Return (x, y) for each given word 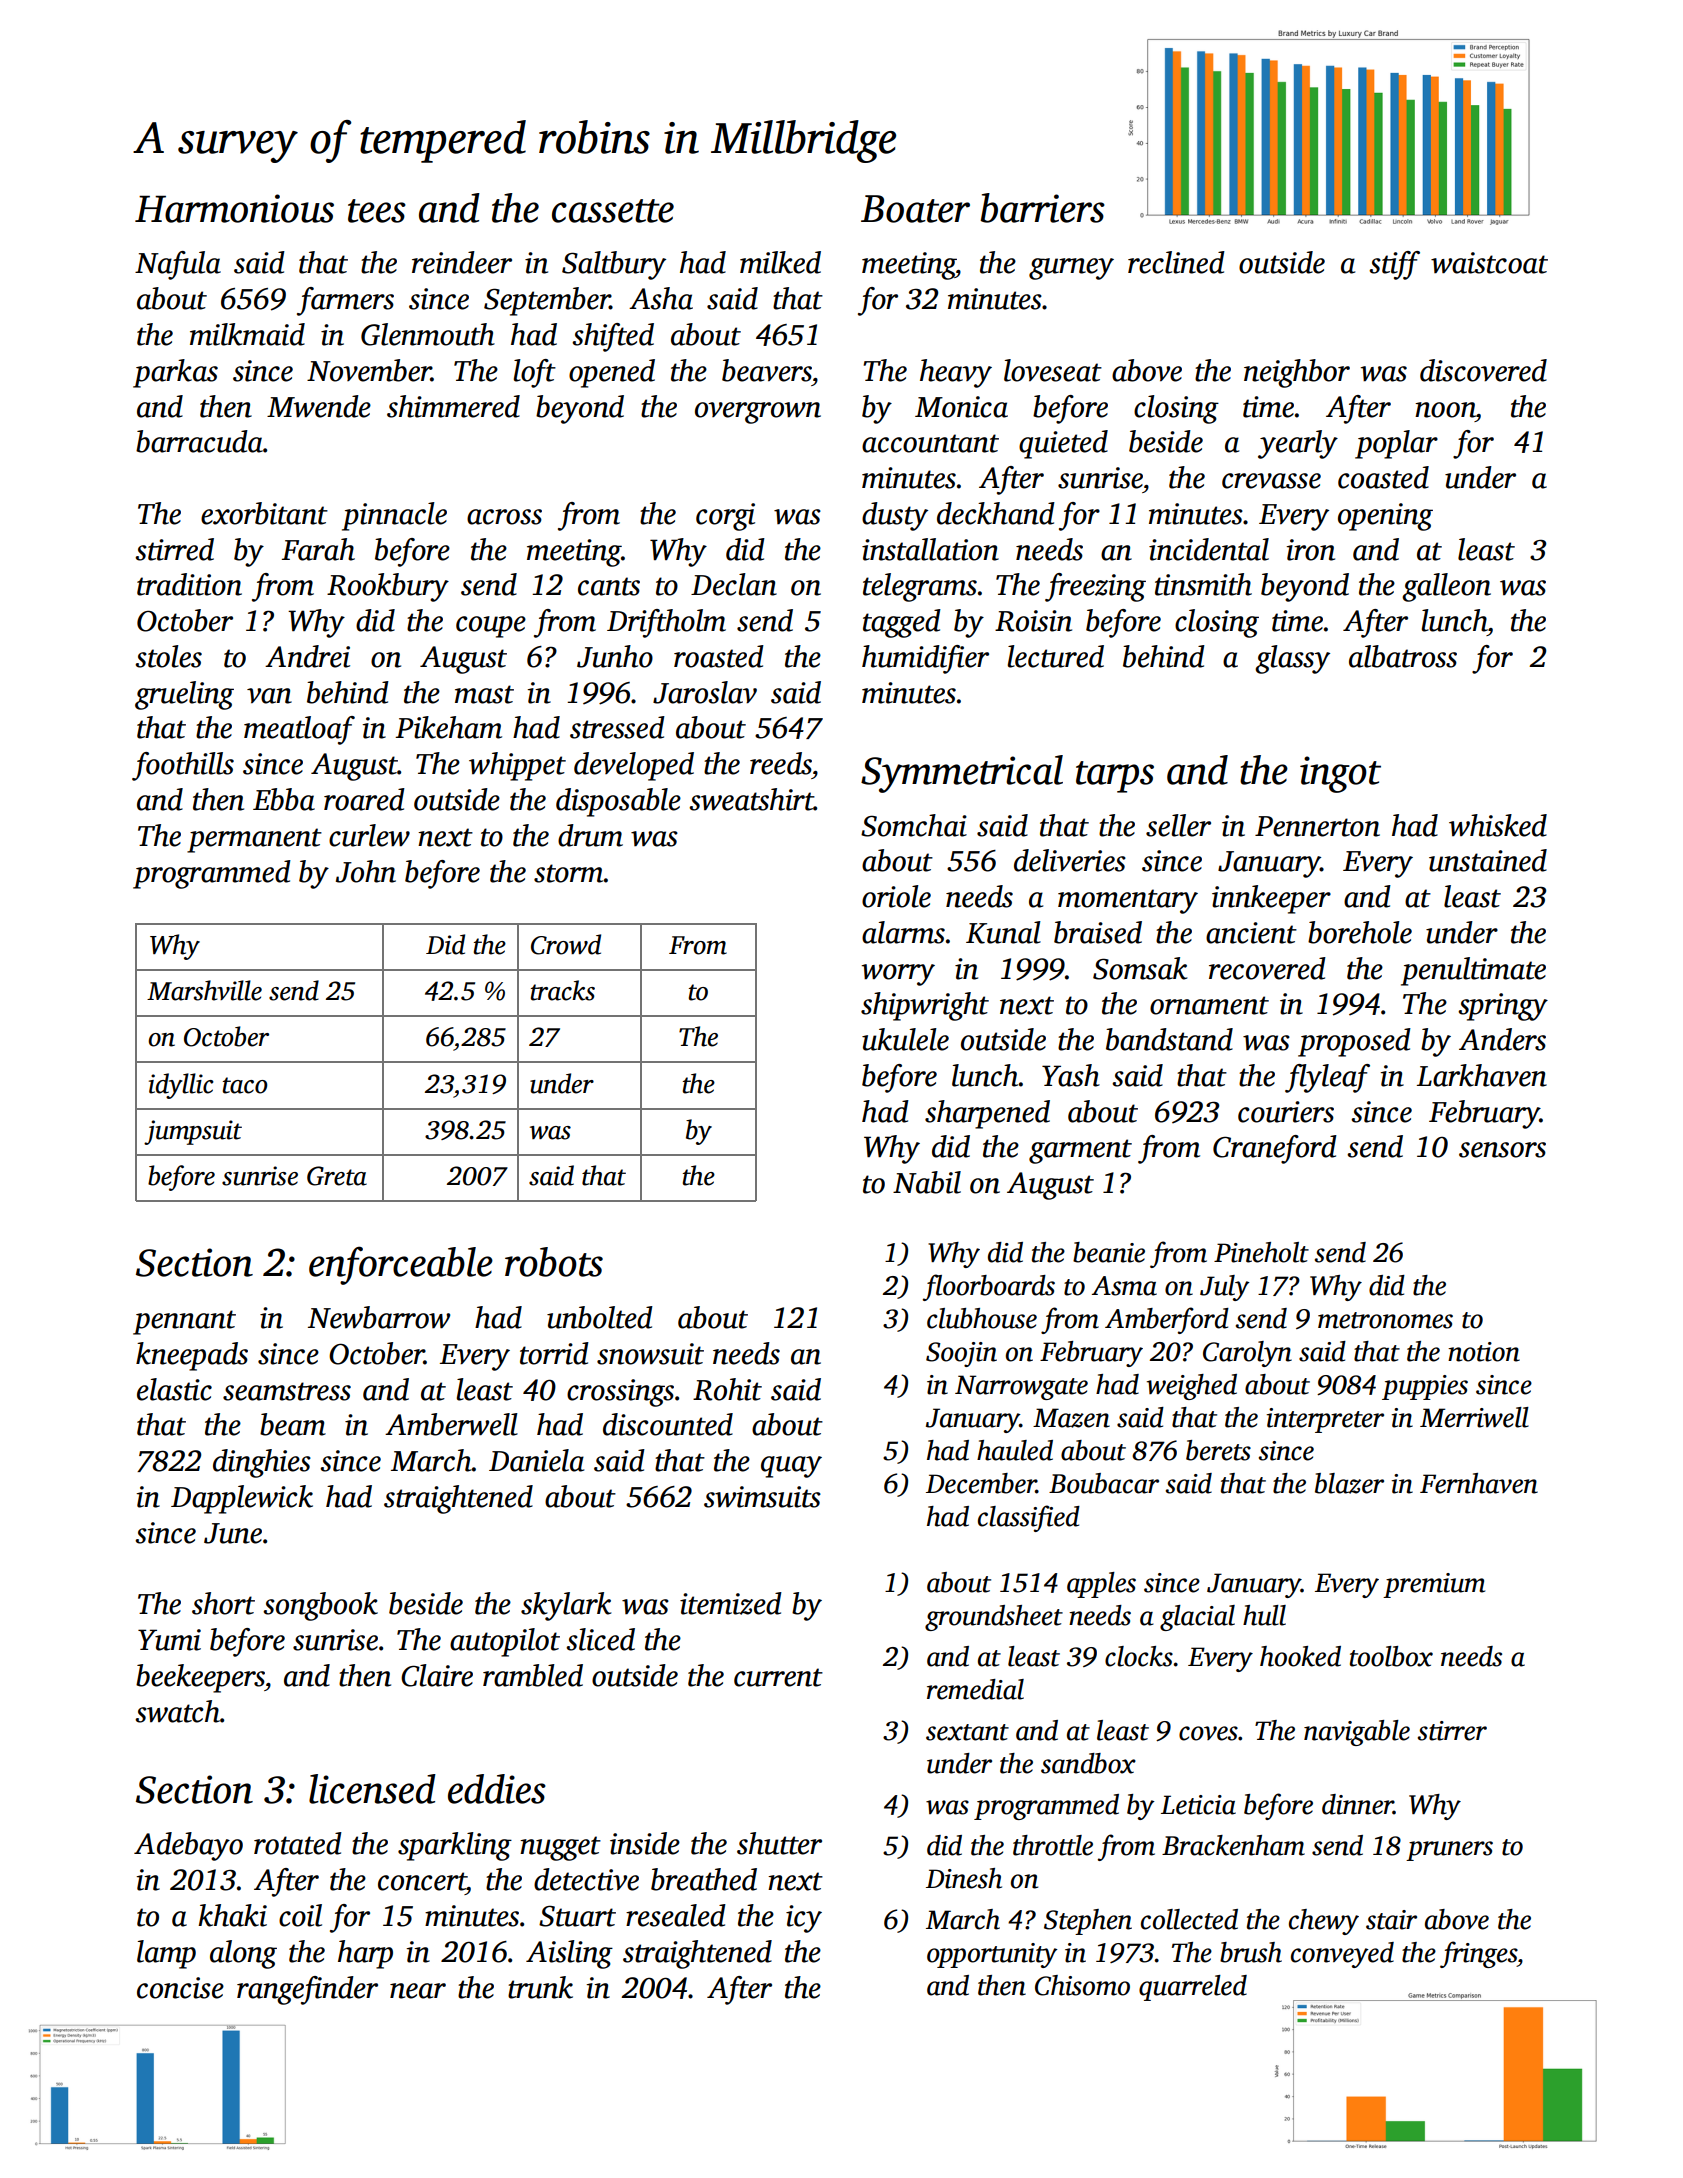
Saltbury (614, 265)
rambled (533, 1675)
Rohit (727, 1389)
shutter (779, 1843)
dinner (1357, 1804)
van (269, 696)
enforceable (401, 1265)
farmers (345, 301)
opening (1385, 517)
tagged (902, 623)
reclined (1176, 262)
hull (1264, 1615)
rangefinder (307, 1990)
